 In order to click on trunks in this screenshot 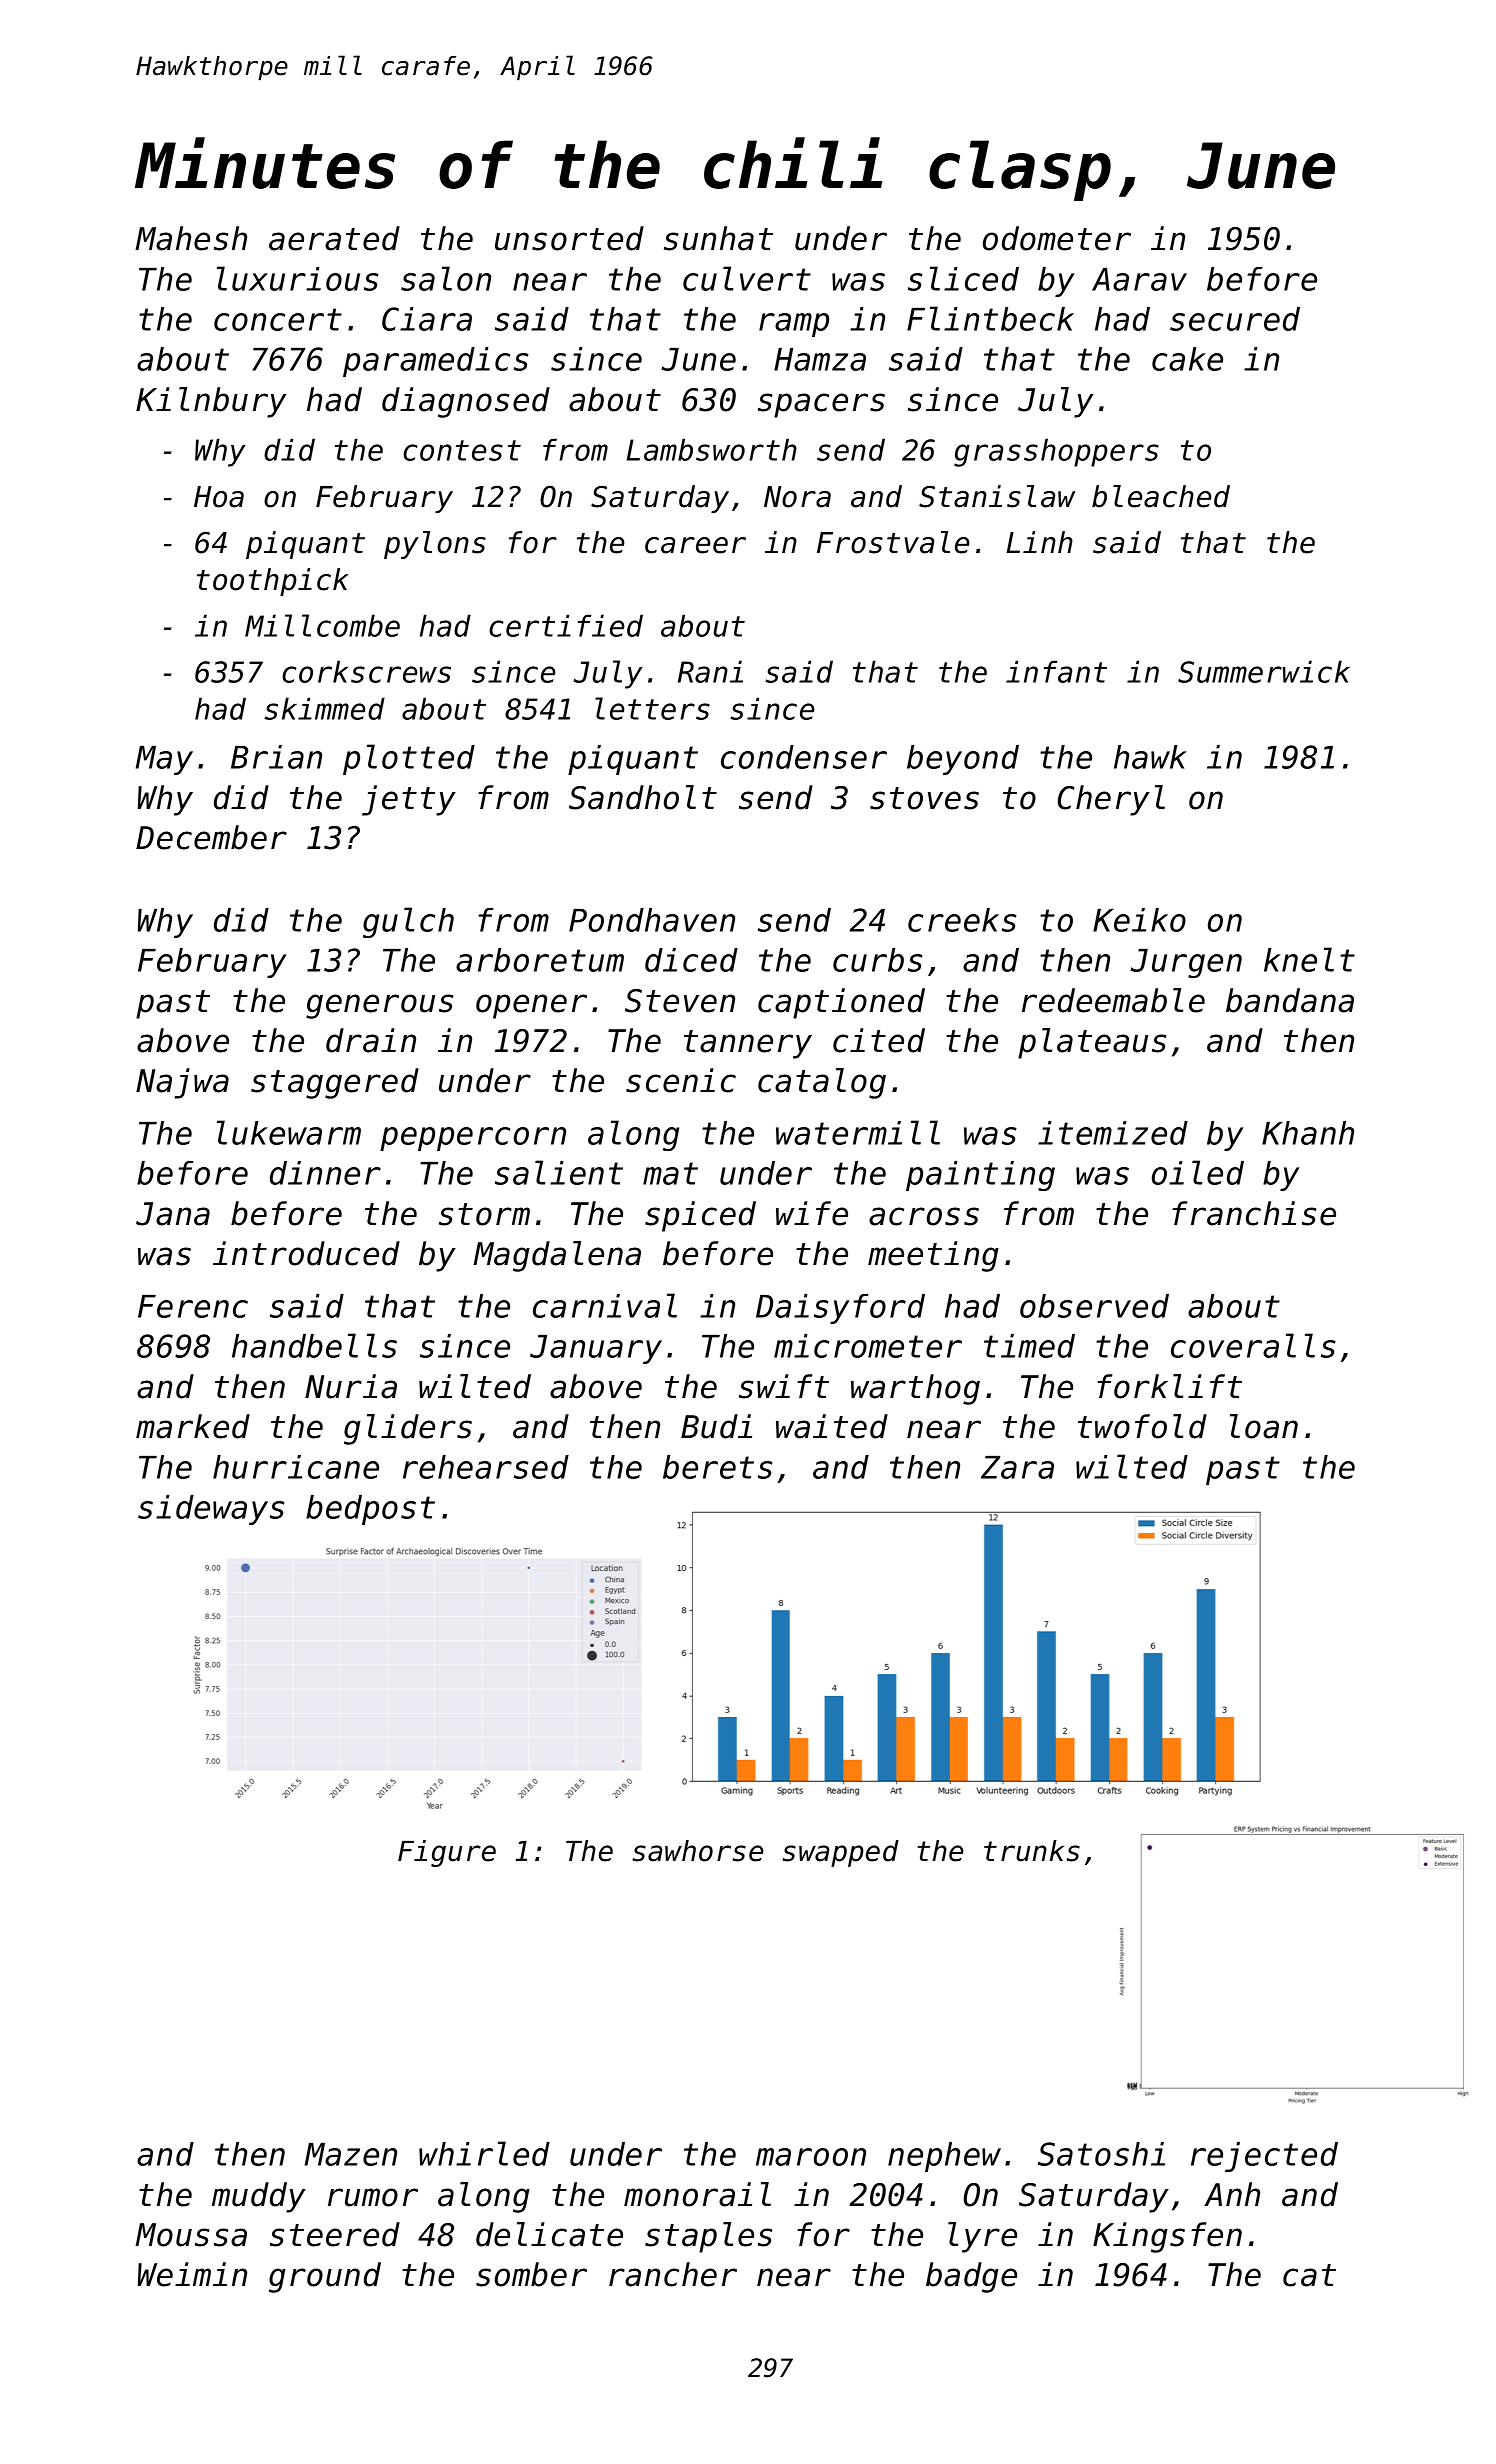, I will do `click(1032, 1851)`.
